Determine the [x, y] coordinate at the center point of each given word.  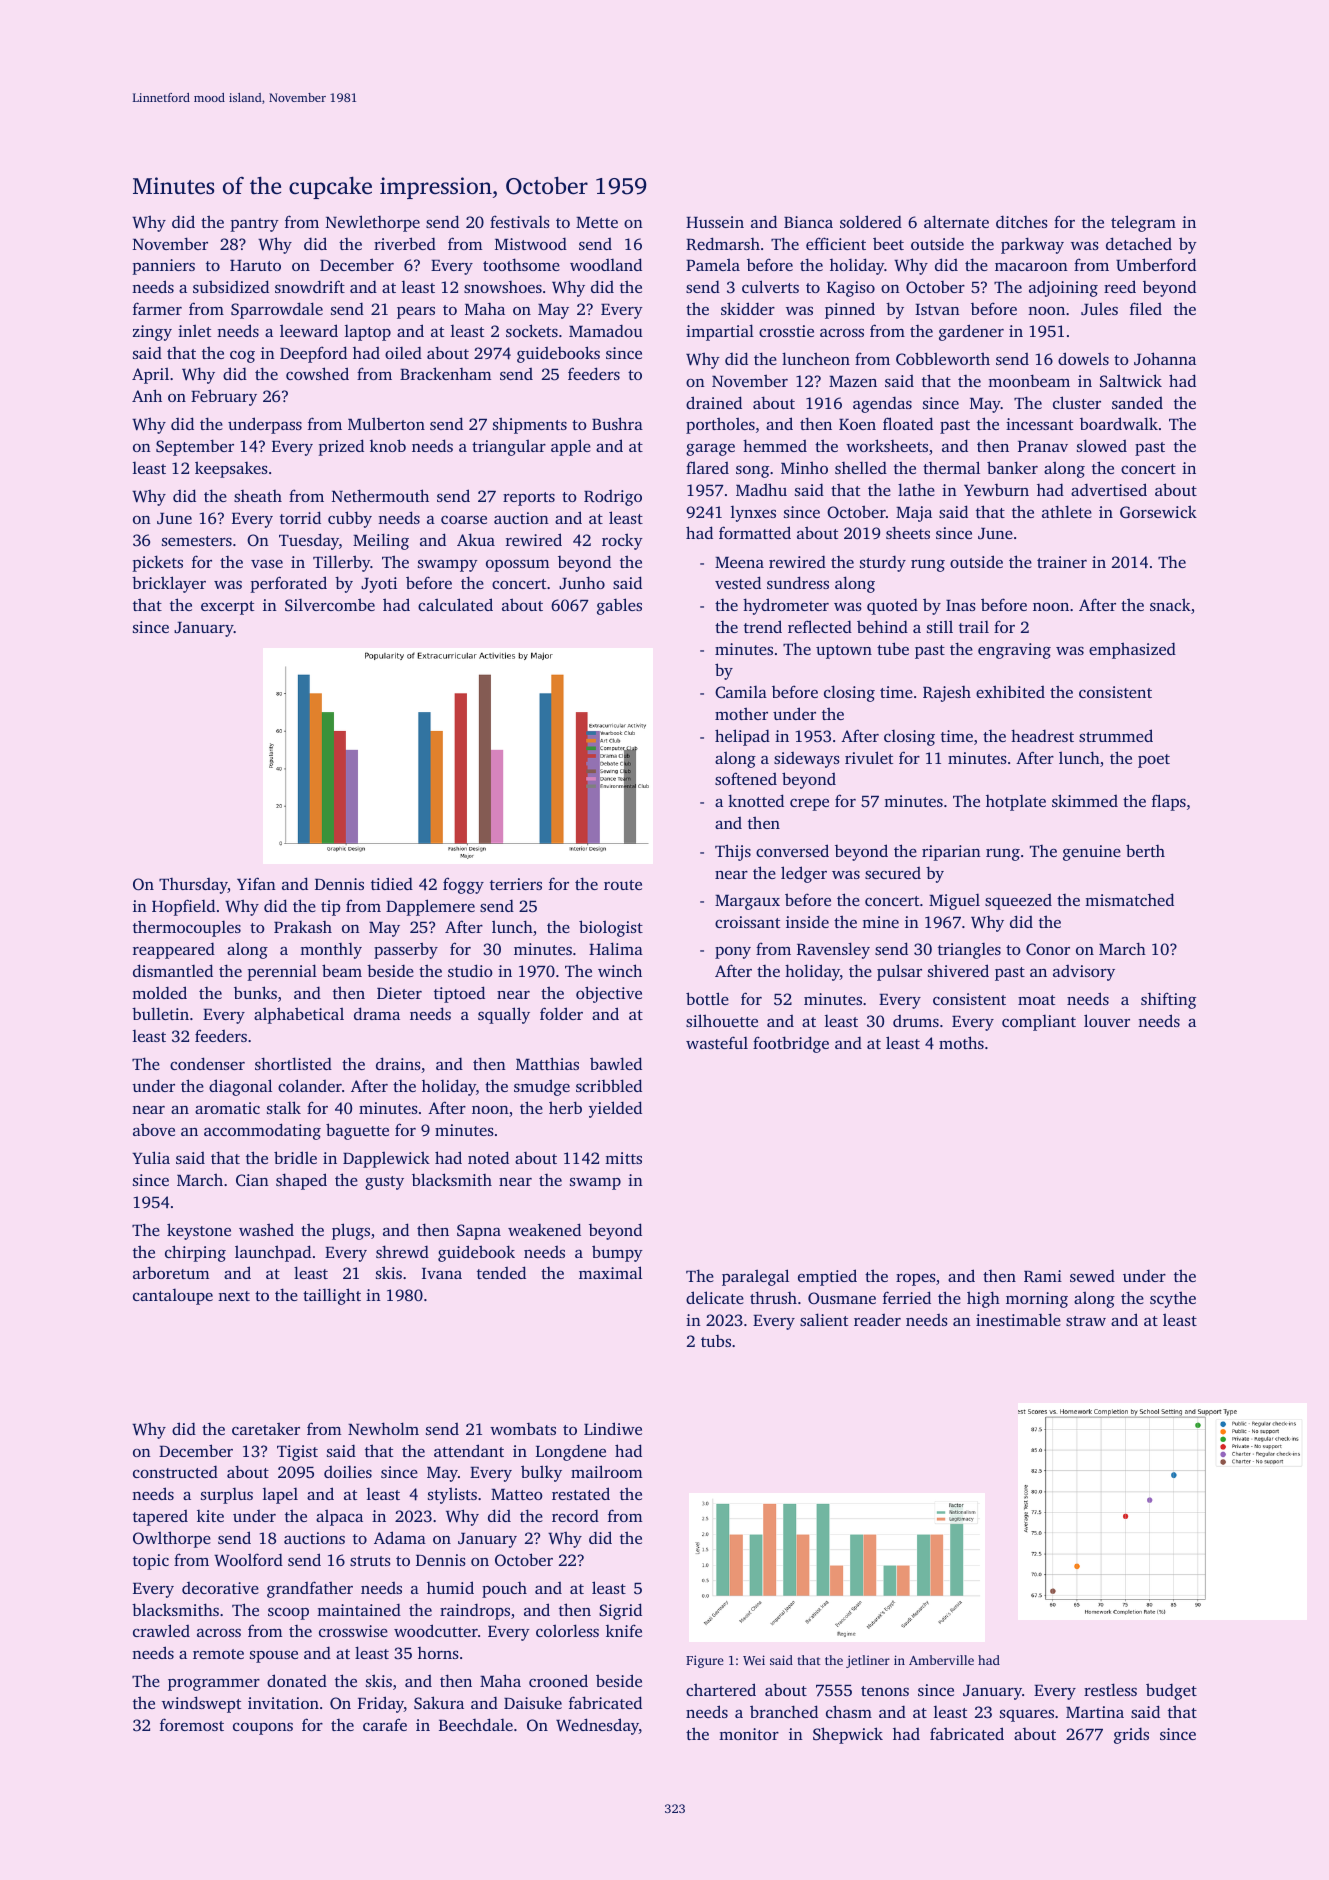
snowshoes [503, 287]
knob [388, 445]
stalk [284, 1107]
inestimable [1018, 1319]
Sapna [479, 1232]
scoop [288, 1613]
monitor [749, 1734]
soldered [871, 221]
